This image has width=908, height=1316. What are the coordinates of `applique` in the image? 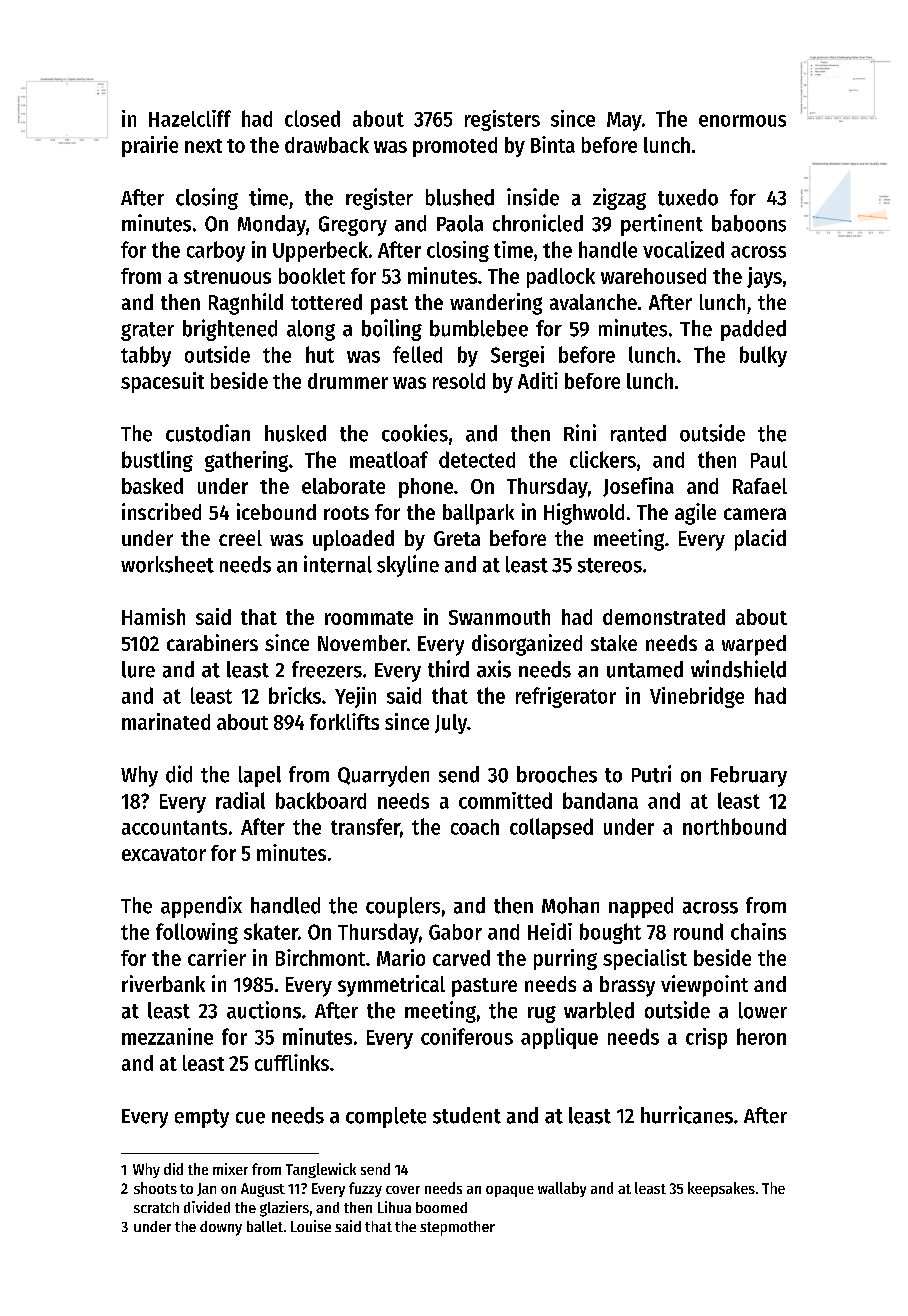 It's located at (559, 1038).
